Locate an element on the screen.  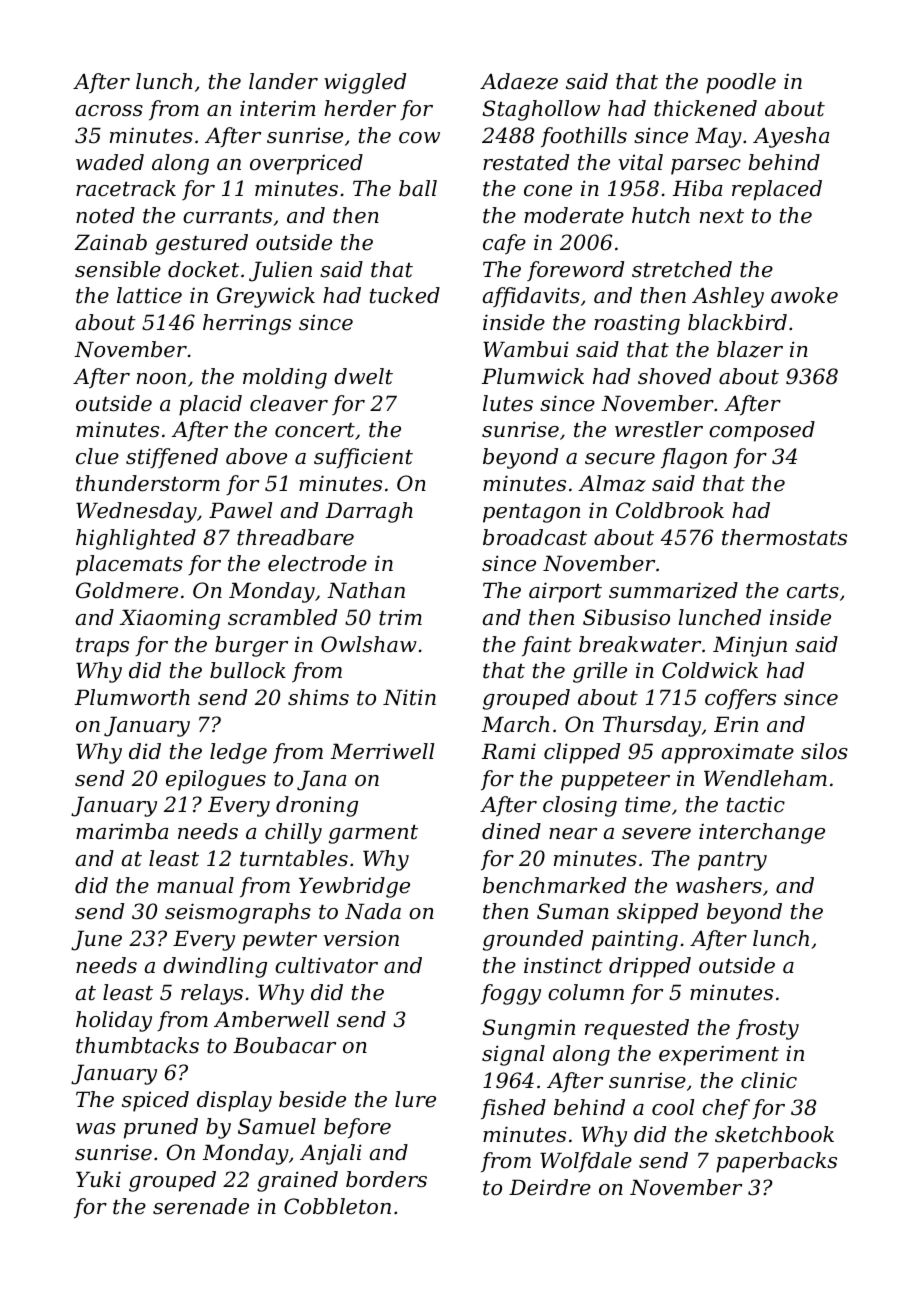
poodle is located at coordinates (741, 83).
